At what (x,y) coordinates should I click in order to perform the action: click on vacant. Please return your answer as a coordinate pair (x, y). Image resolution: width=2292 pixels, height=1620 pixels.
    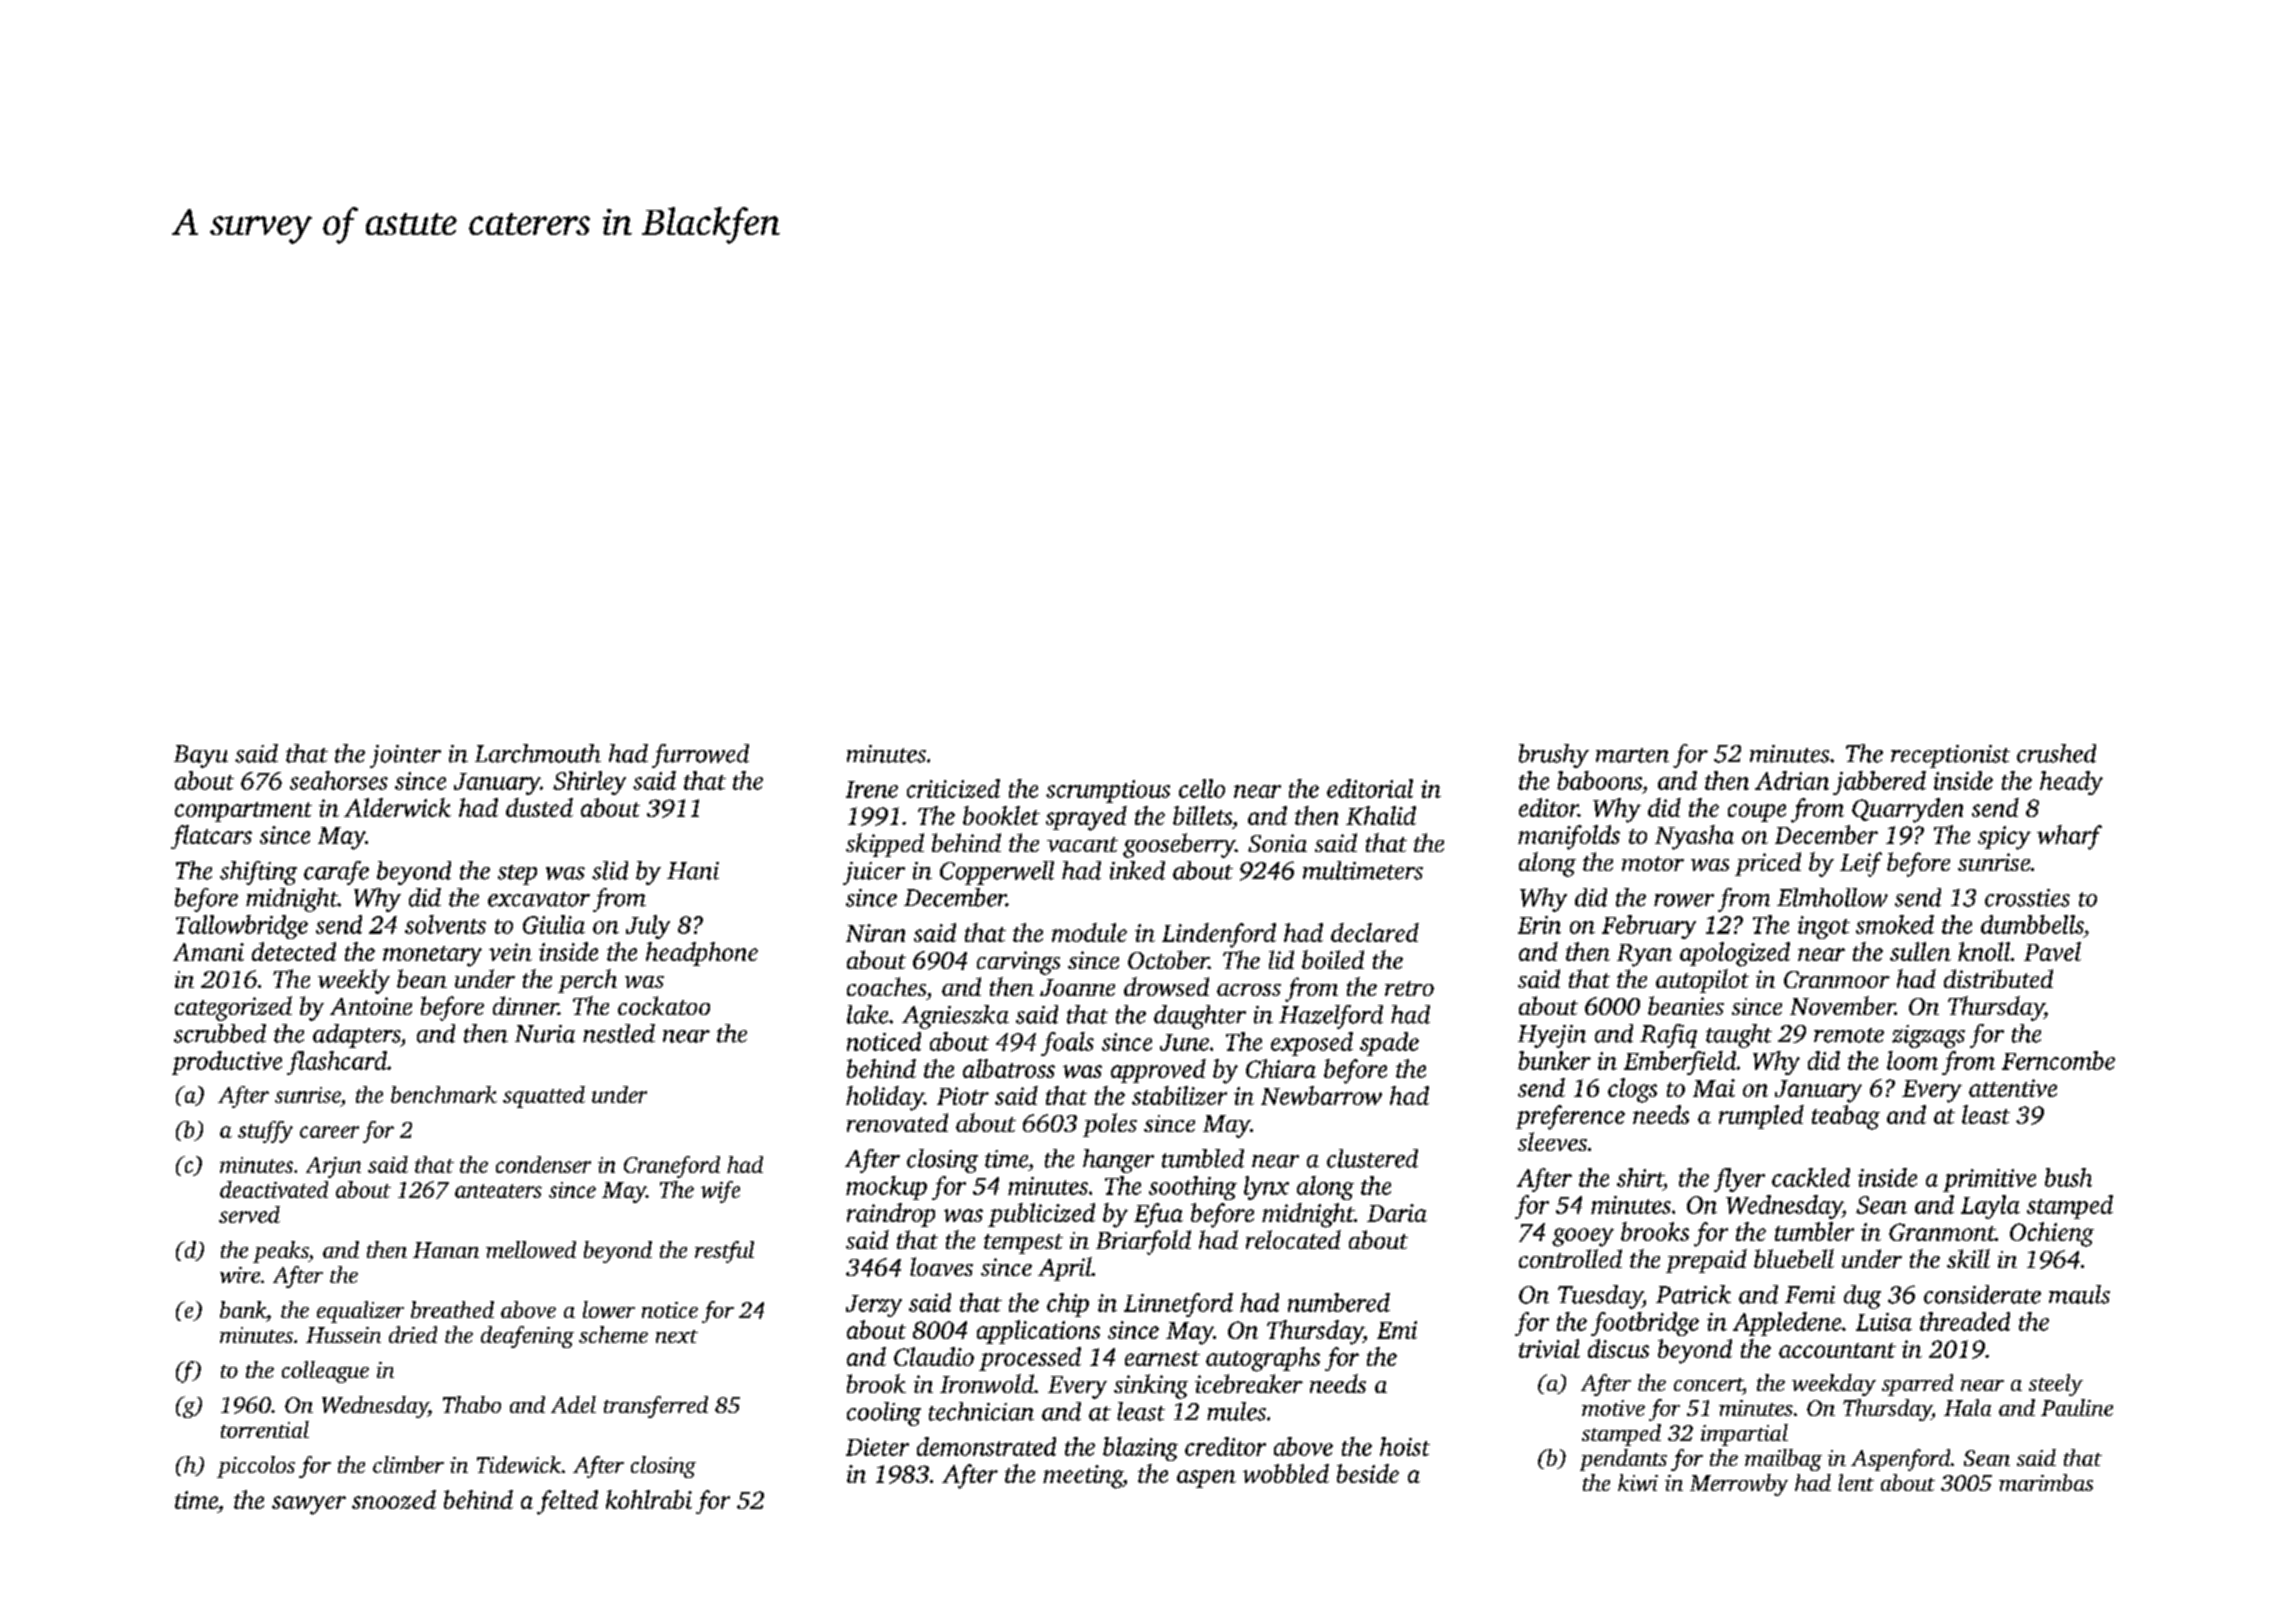
    Looking at the image, I should click on (1082, 844).
